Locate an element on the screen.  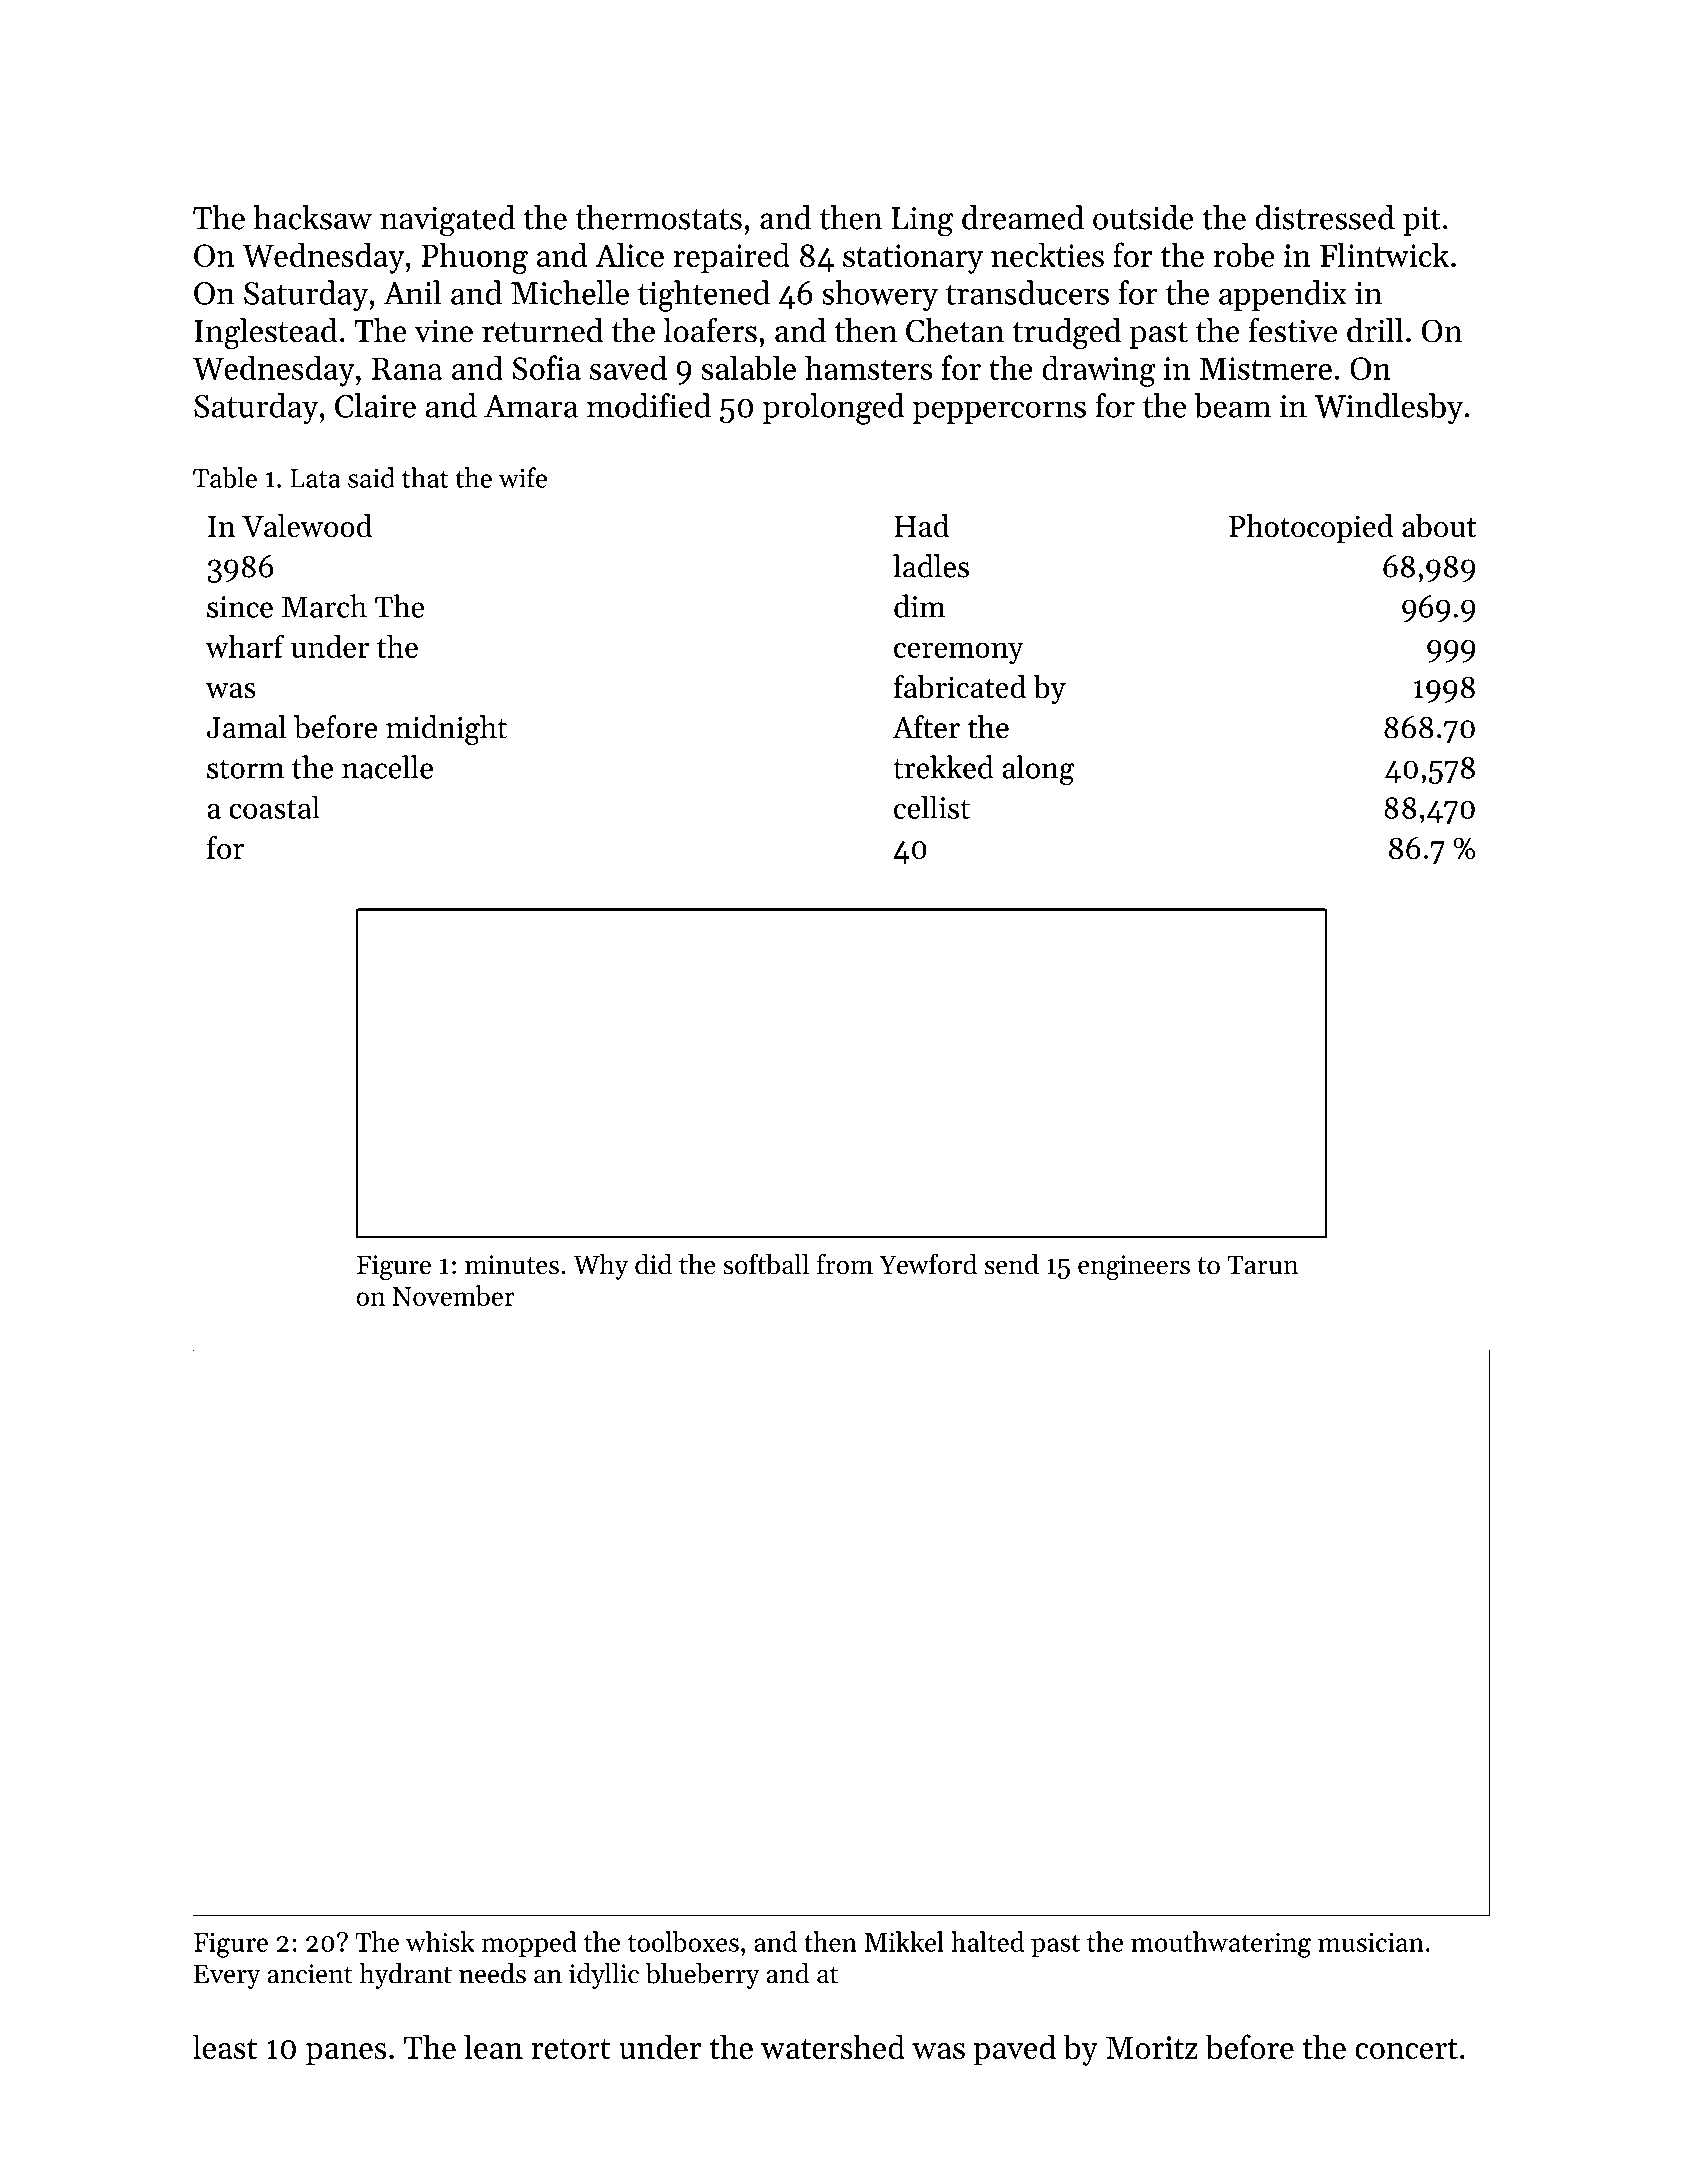
said is located at coordinates (371, 477).
